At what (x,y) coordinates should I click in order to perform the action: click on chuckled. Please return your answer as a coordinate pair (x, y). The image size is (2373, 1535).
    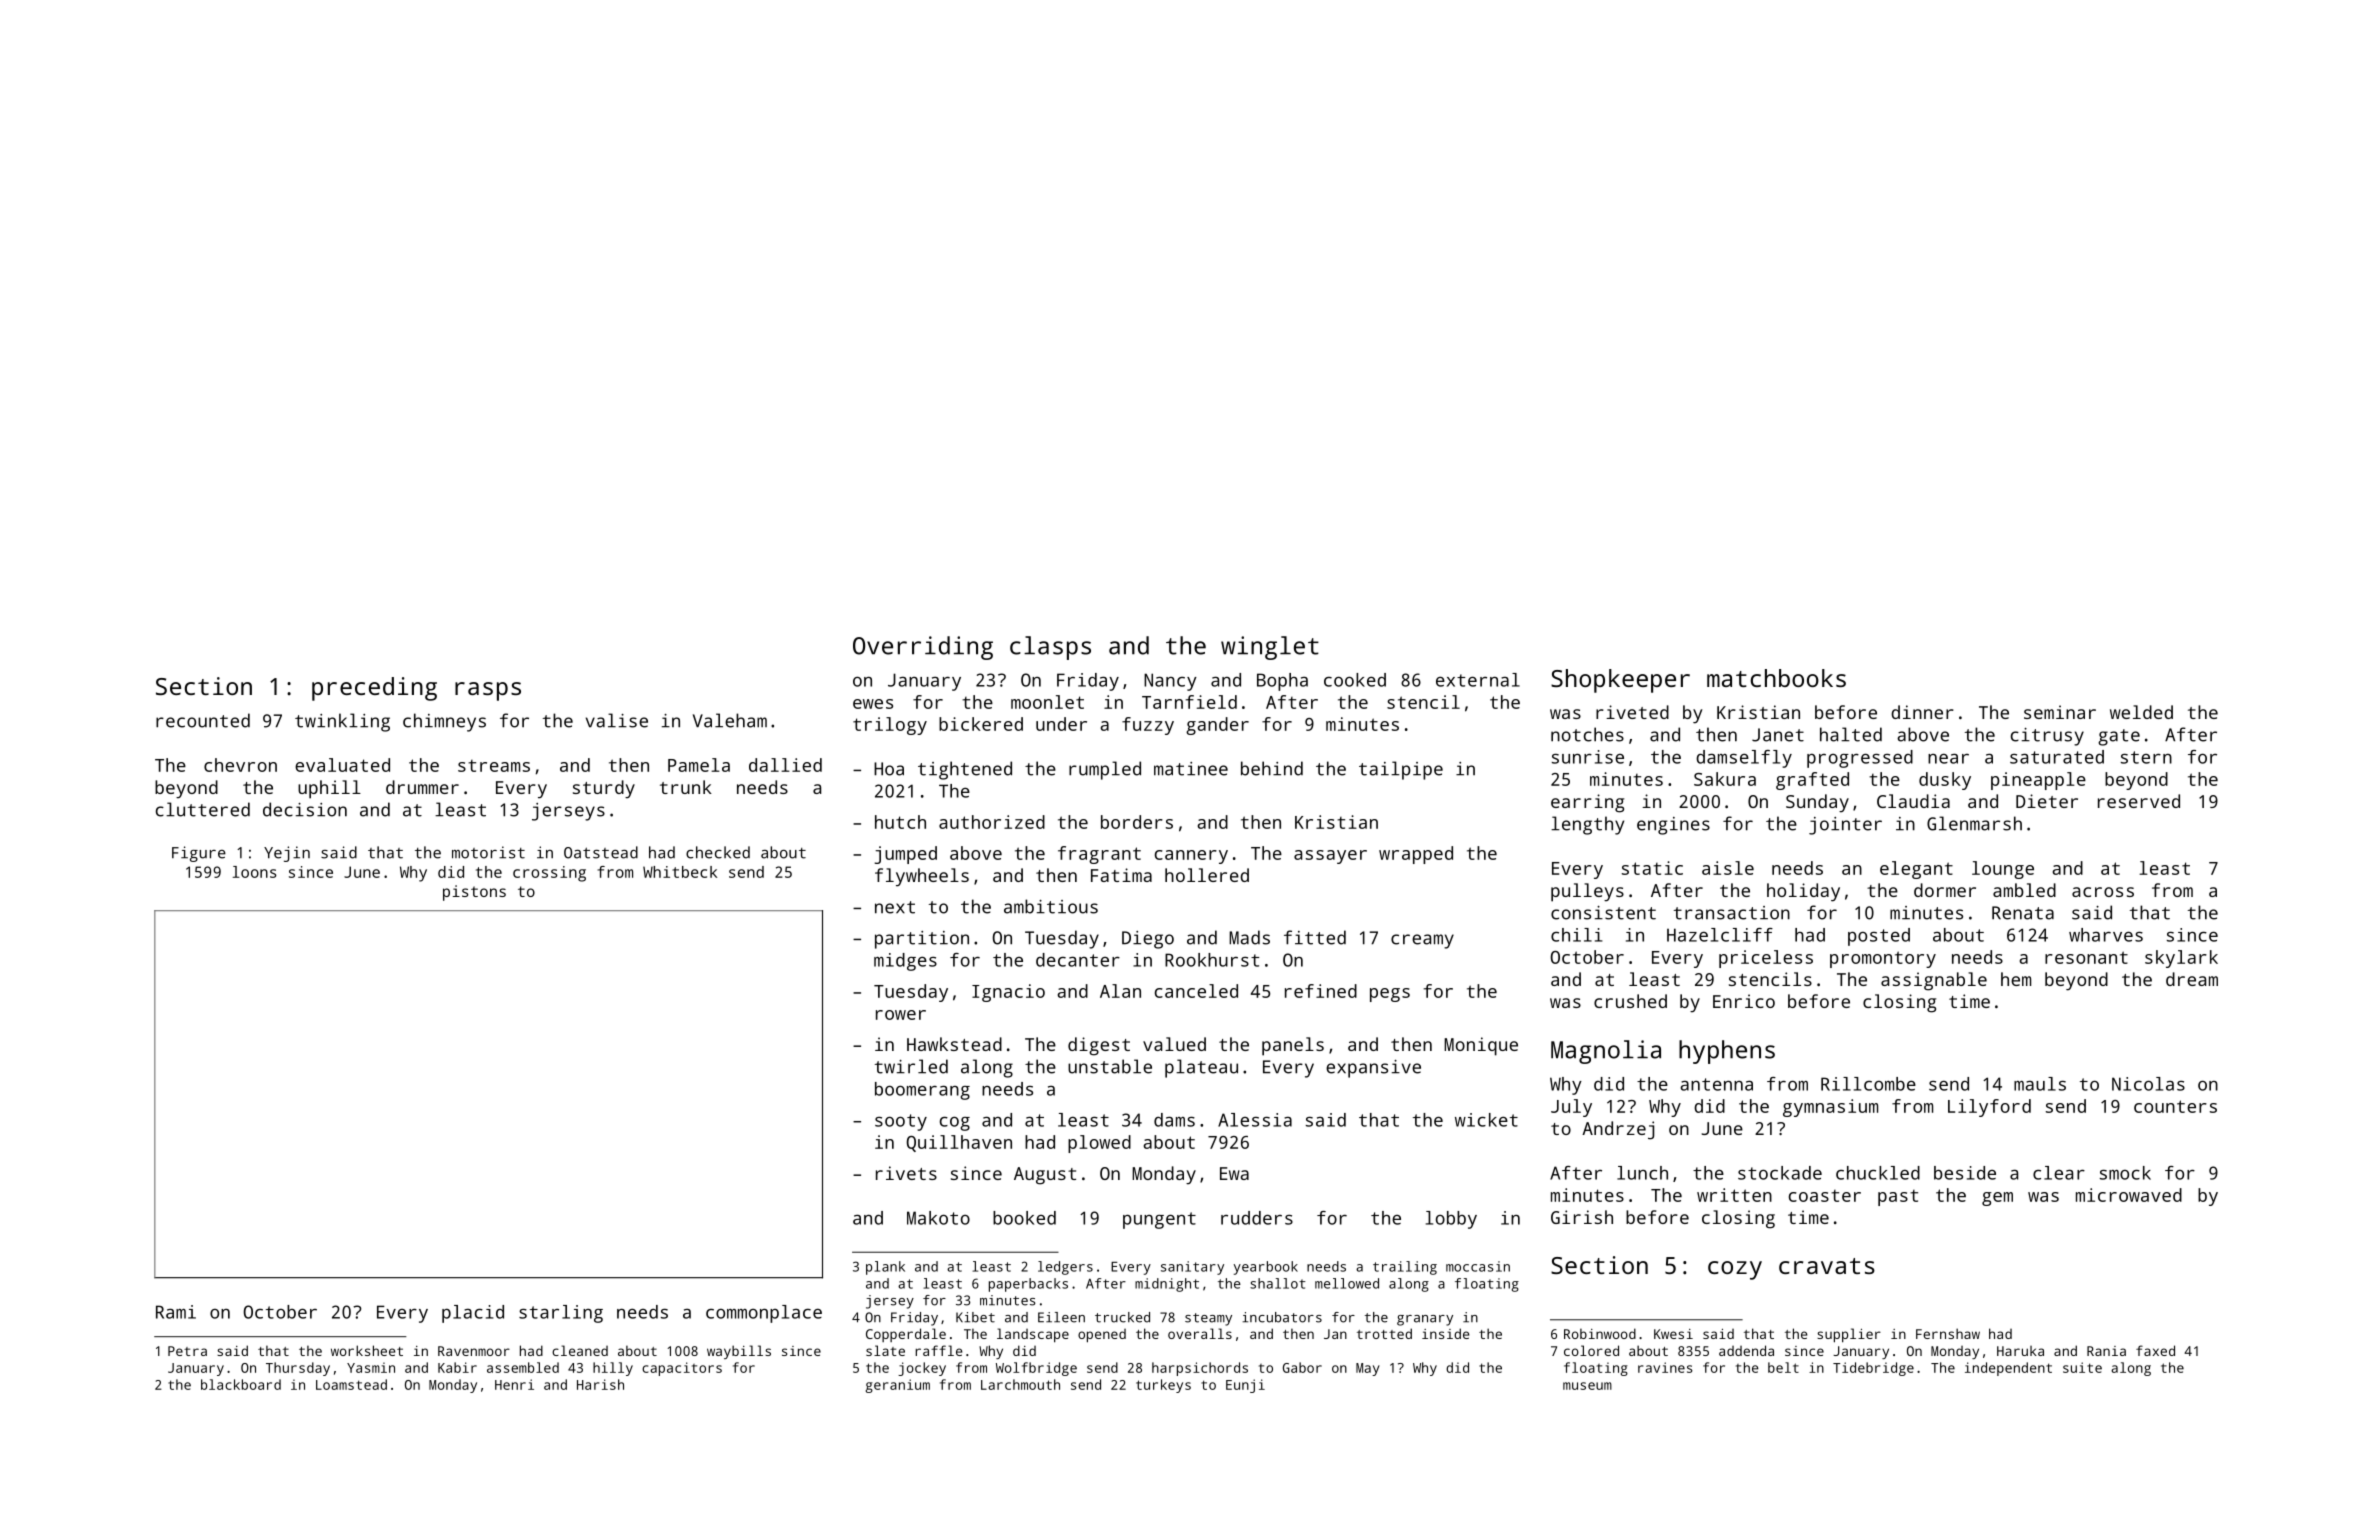
    Looking at the image, I should click on (1878, 1173).
